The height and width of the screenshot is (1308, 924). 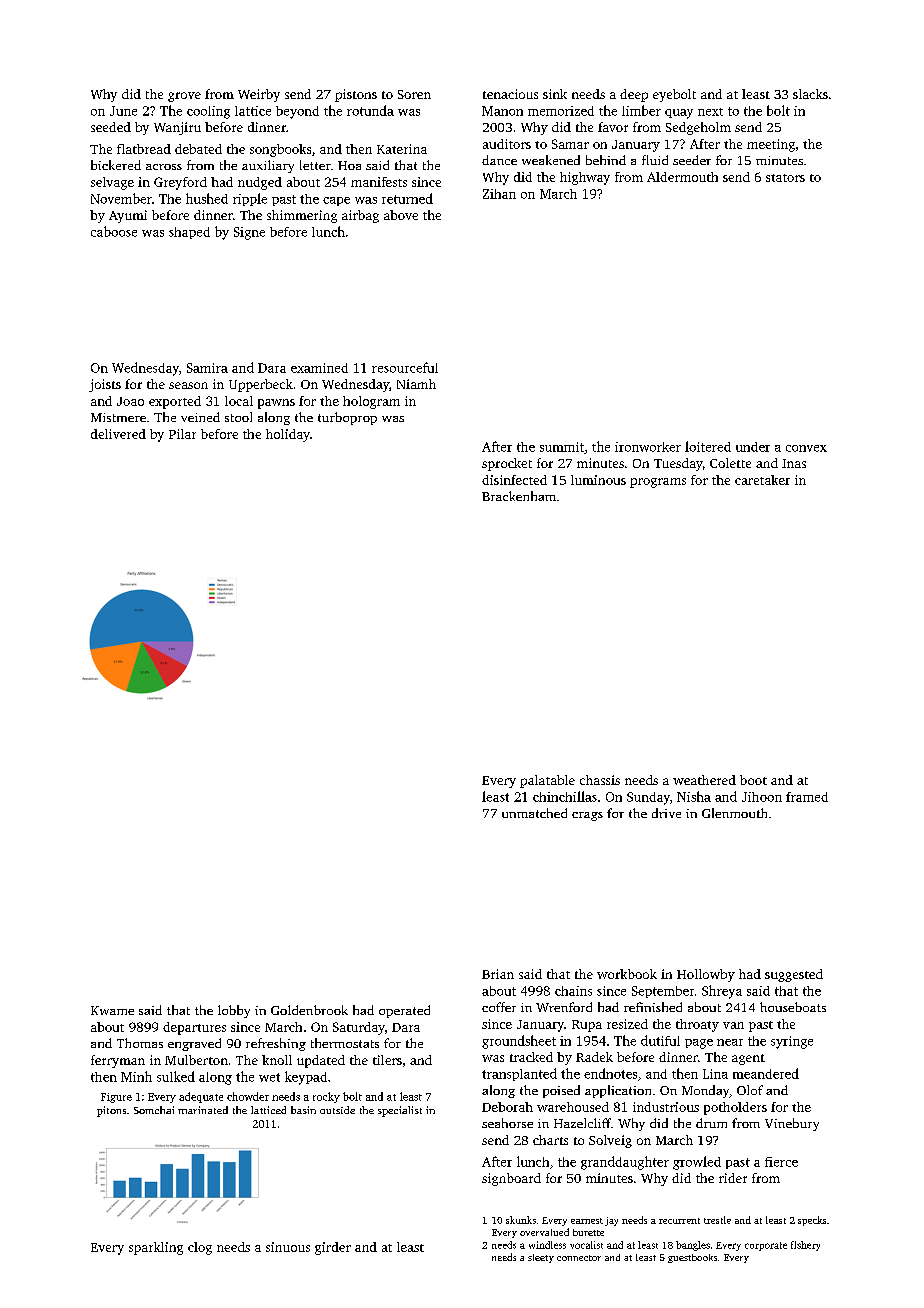 What do you see at coordinates (194, 1044) in the screenshot?
I see `engraved` at bounding box center [194, 1044].
